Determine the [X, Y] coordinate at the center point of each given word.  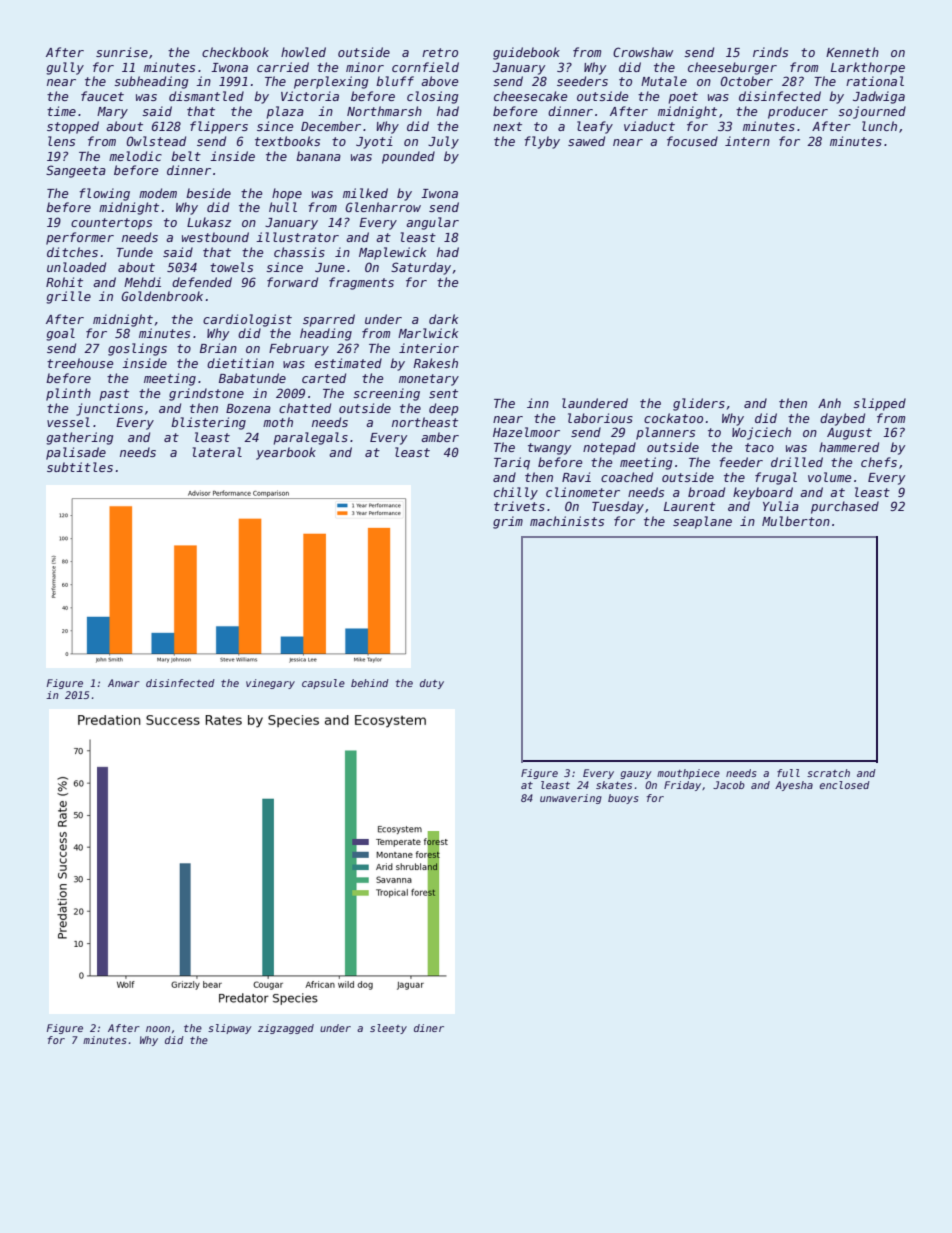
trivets [519, 506]
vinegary [270, 684]
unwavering [571, 799]
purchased [845, 507]
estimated [348, 363]
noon [158, 1029]
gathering [79, 438]
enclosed [845, 785]
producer [798, 112]
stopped [73, 127]
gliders [699, 404]
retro [440, 52]
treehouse [80, 363]
